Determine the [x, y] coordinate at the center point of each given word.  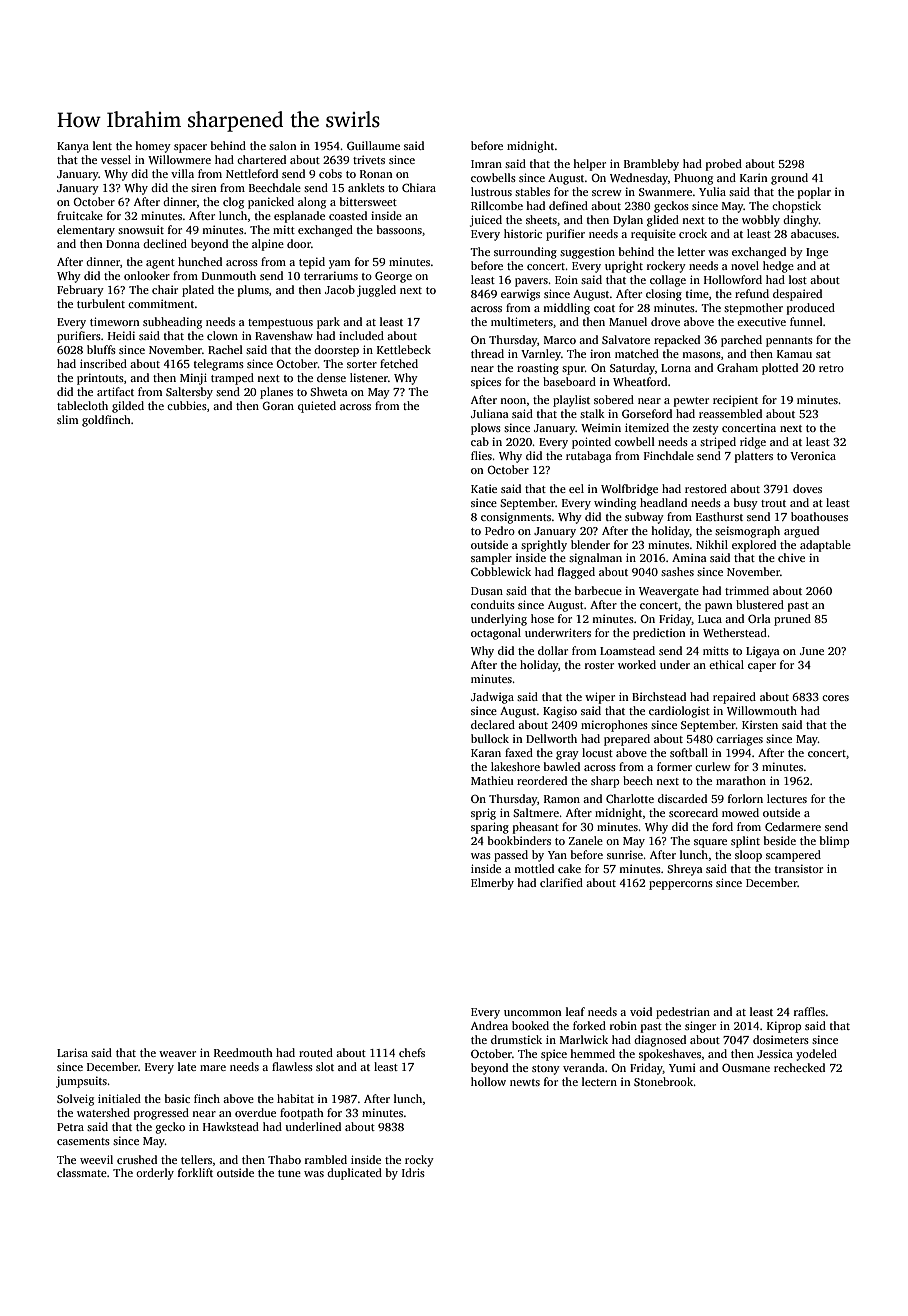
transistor [799, 868]
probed [724, 165]
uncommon [533, 1013]
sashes [677, 571]
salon [283, 145]
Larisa [72, 1052]
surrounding [525, 253]
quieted [317, 407]
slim [67, 419]
